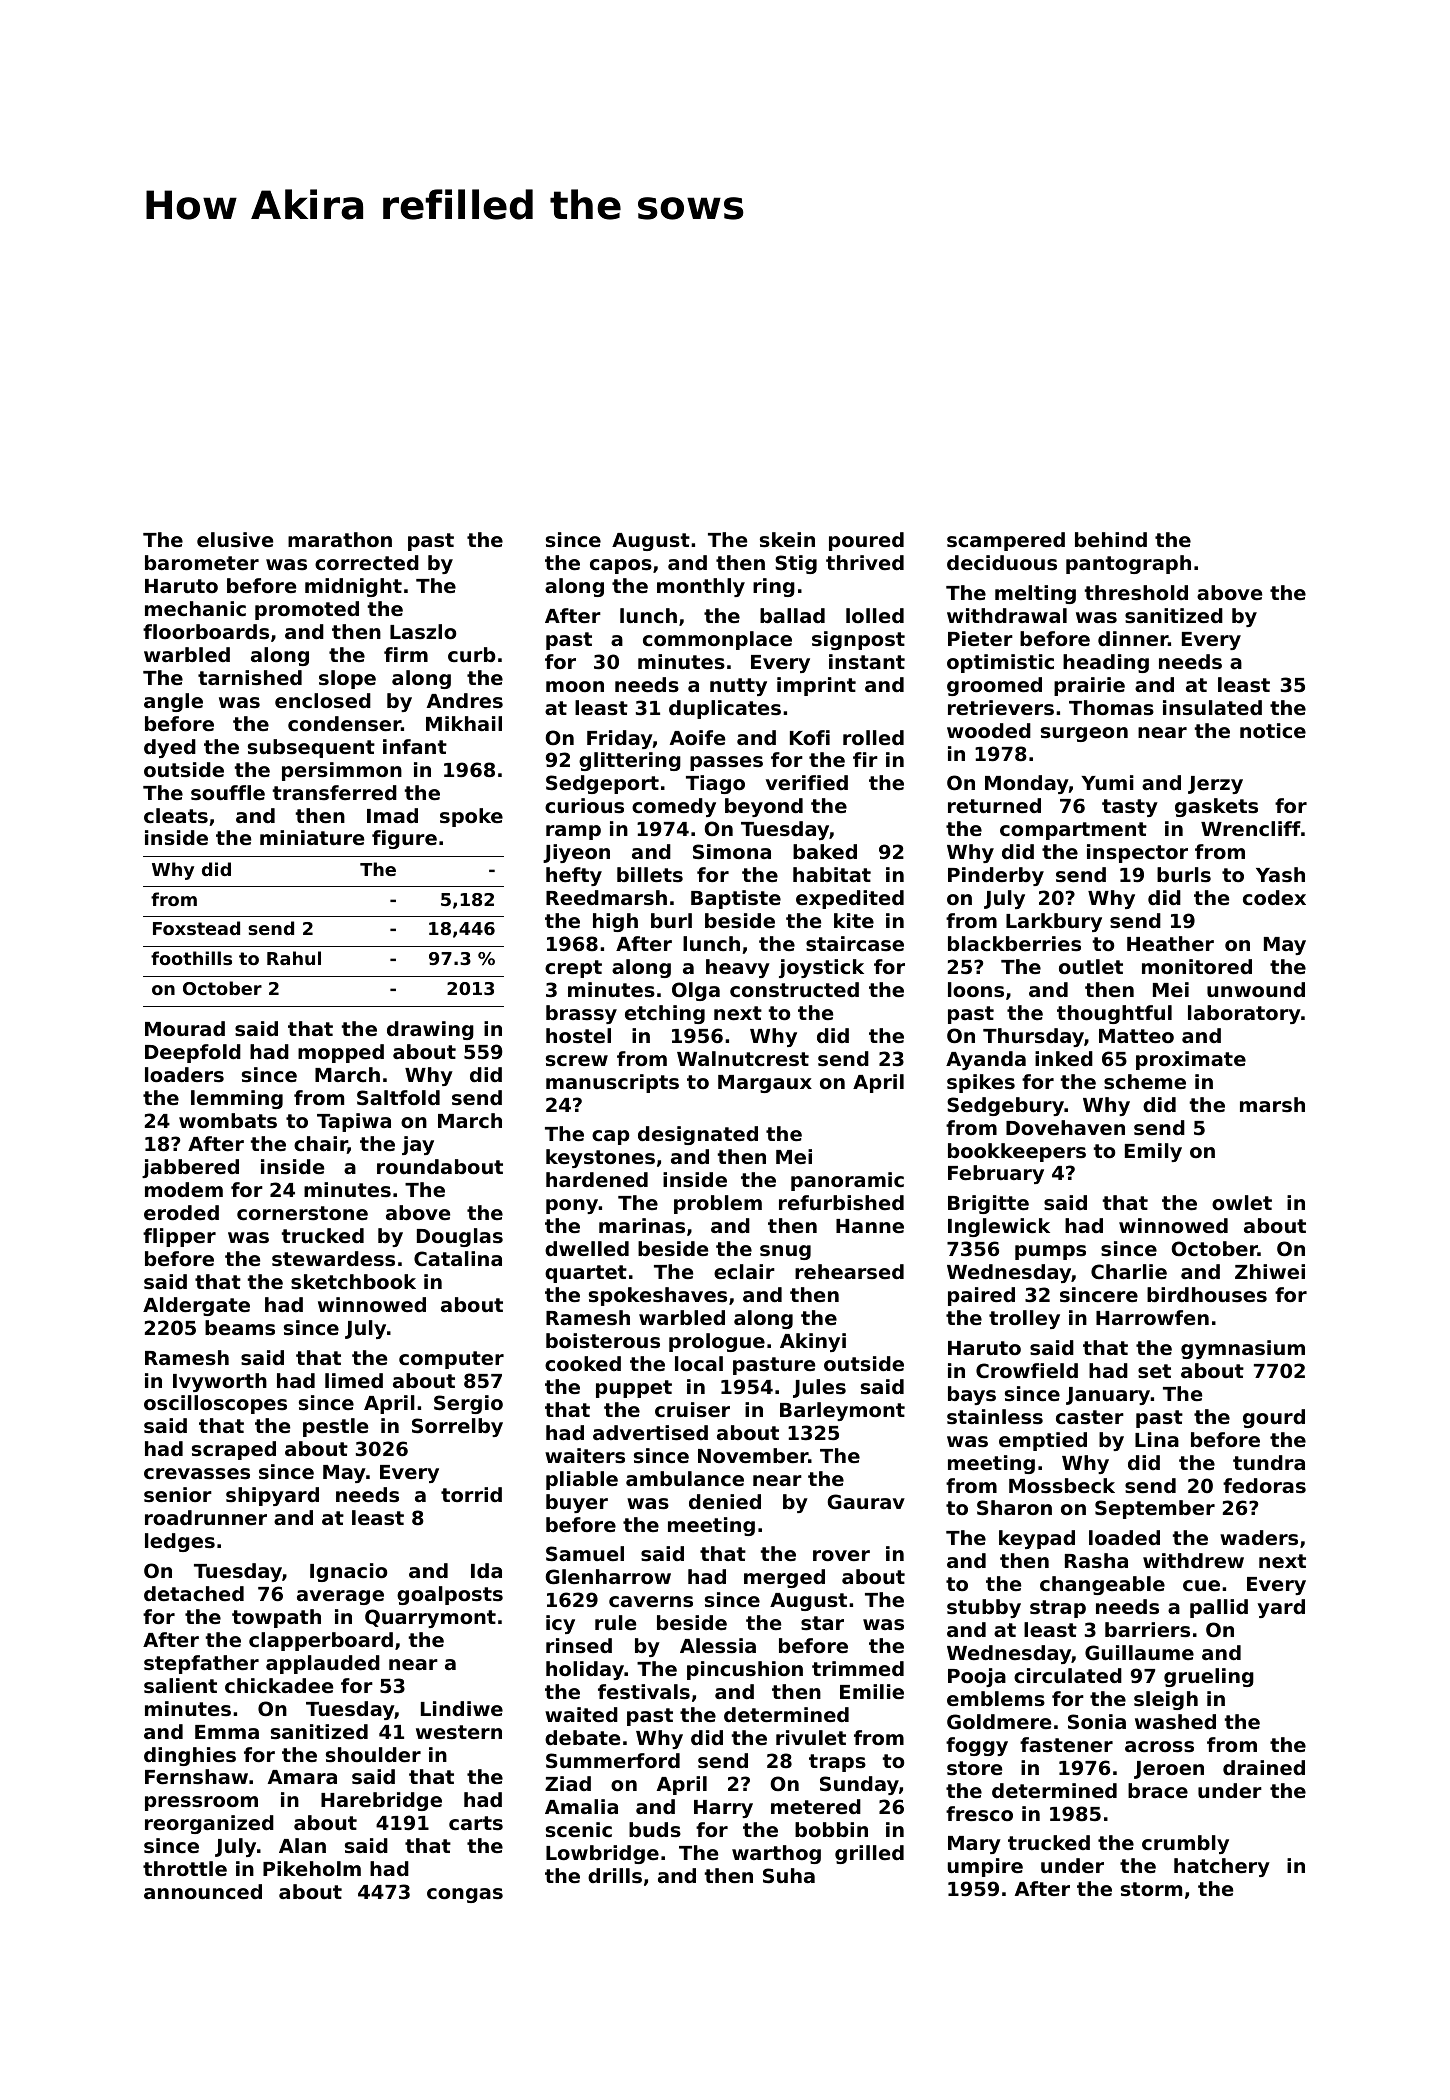 The width and height of the image is (1450, 2100). Describe the element at coordinates (1114, 1014) in the image. I see `thoughtful` at that location.
